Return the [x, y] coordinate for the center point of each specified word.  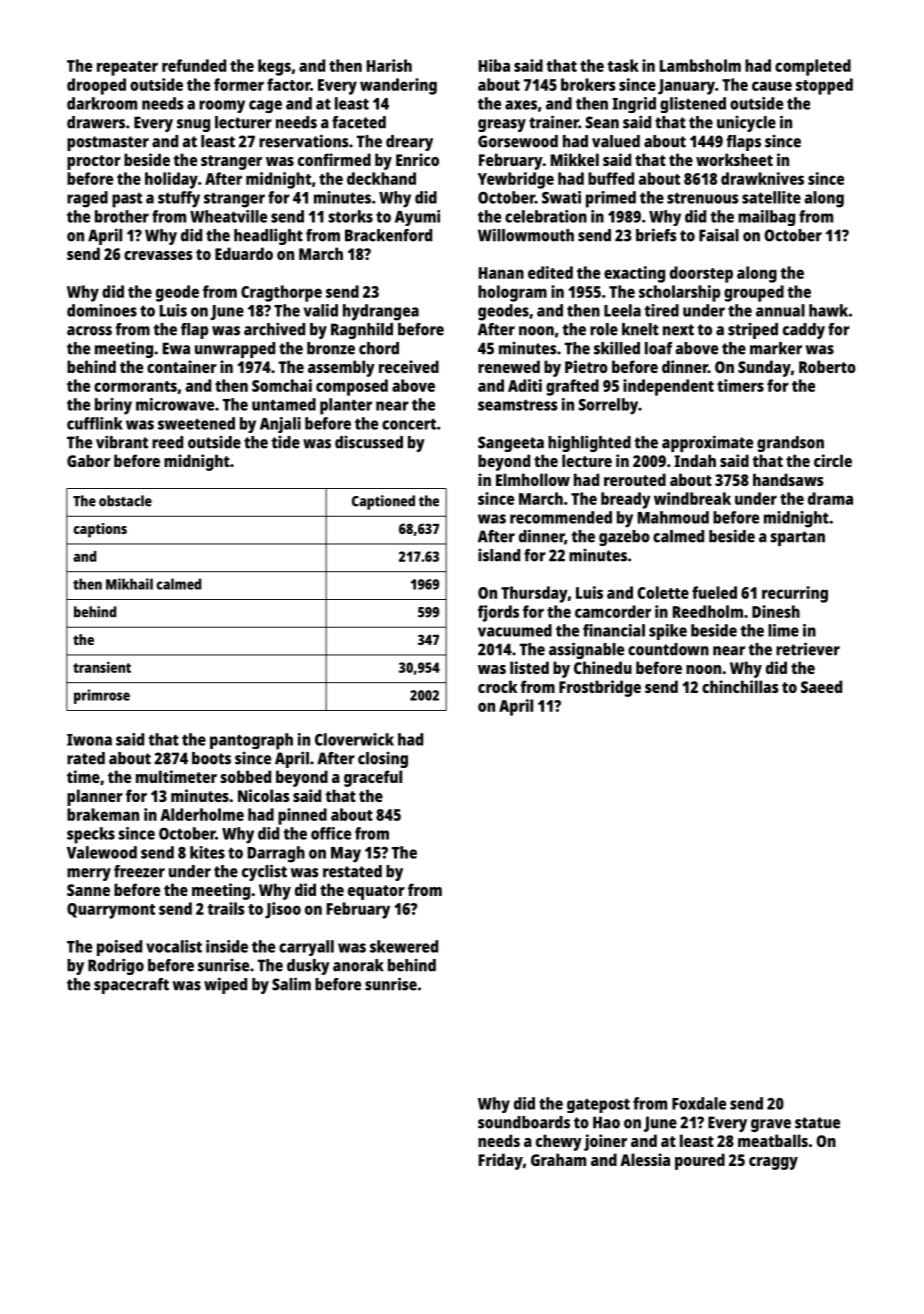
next [678, 330]
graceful [373, 778]
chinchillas [740, 686]
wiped [225, 985]
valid [321, 310]
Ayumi [417, 218]
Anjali [280, 425]
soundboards [524, 1122]
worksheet [734, 159]
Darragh [276, 854]
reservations [304, 141]
